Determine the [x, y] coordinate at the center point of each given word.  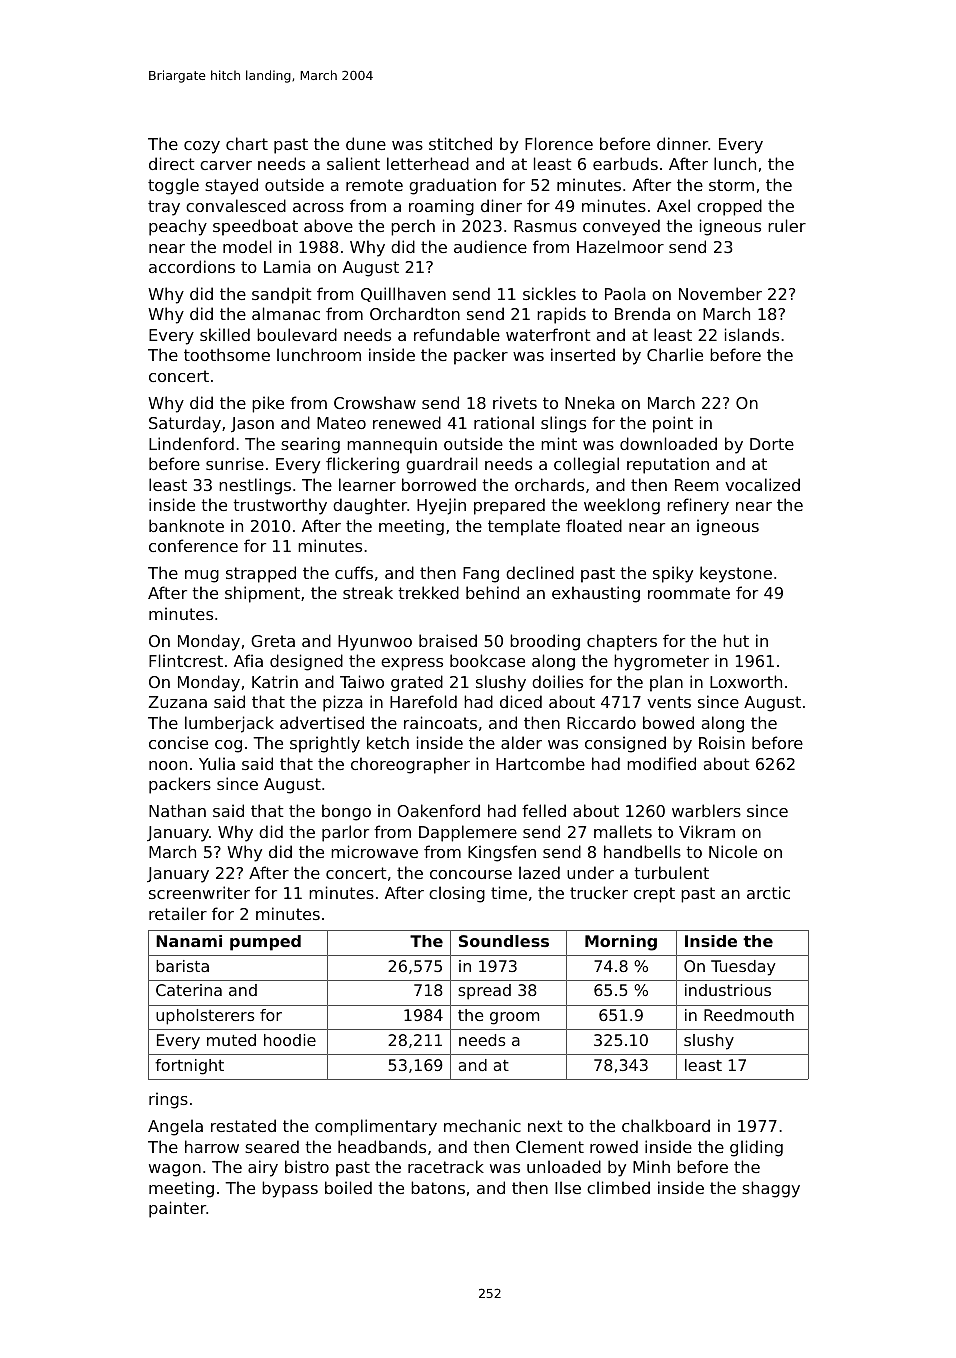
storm [731, 185]
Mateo [341, 423]
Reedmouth [749, 1015]
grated [417, 683]
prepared [509, 506]
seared [272, 1146]
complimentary [376, 1127]
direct [172, 163]
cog [228, 746]
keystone [736, 574]
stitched [460, 143]
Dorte [772, 444]
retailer [178, 913]
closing [457, 894]
